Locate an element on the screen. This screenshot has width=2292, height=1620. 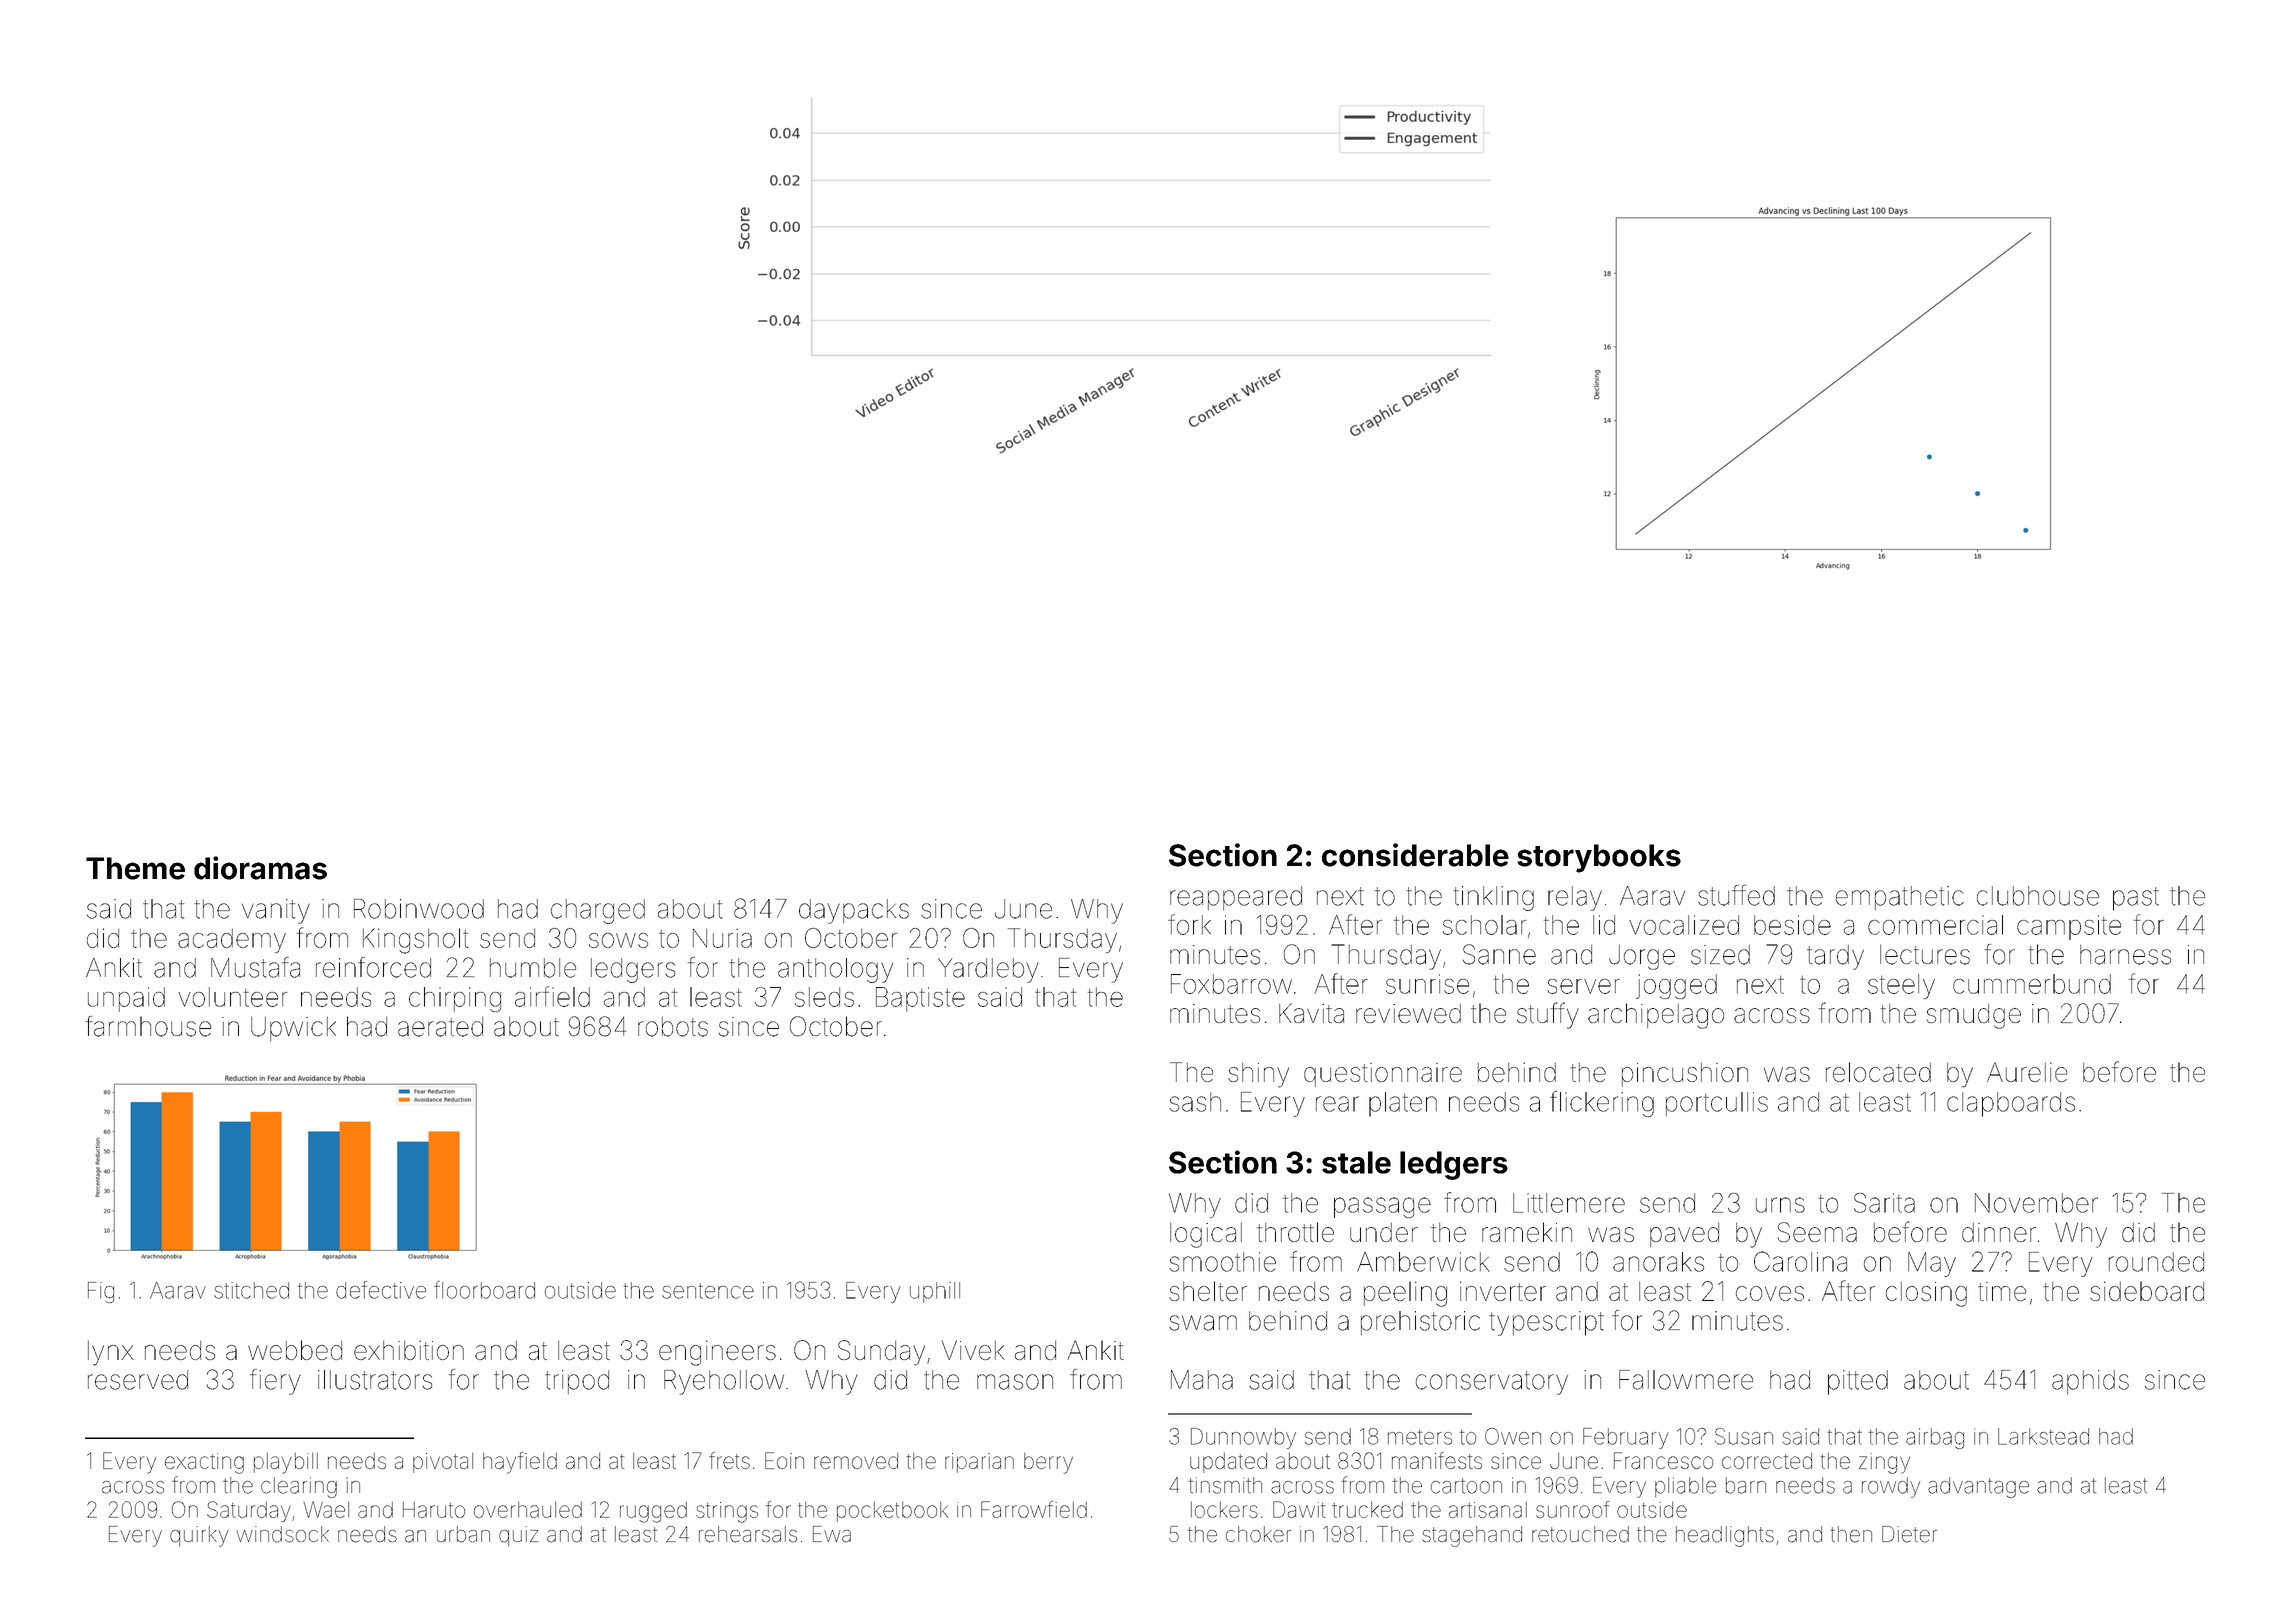
harness is located at coordinates (2125, 955).
